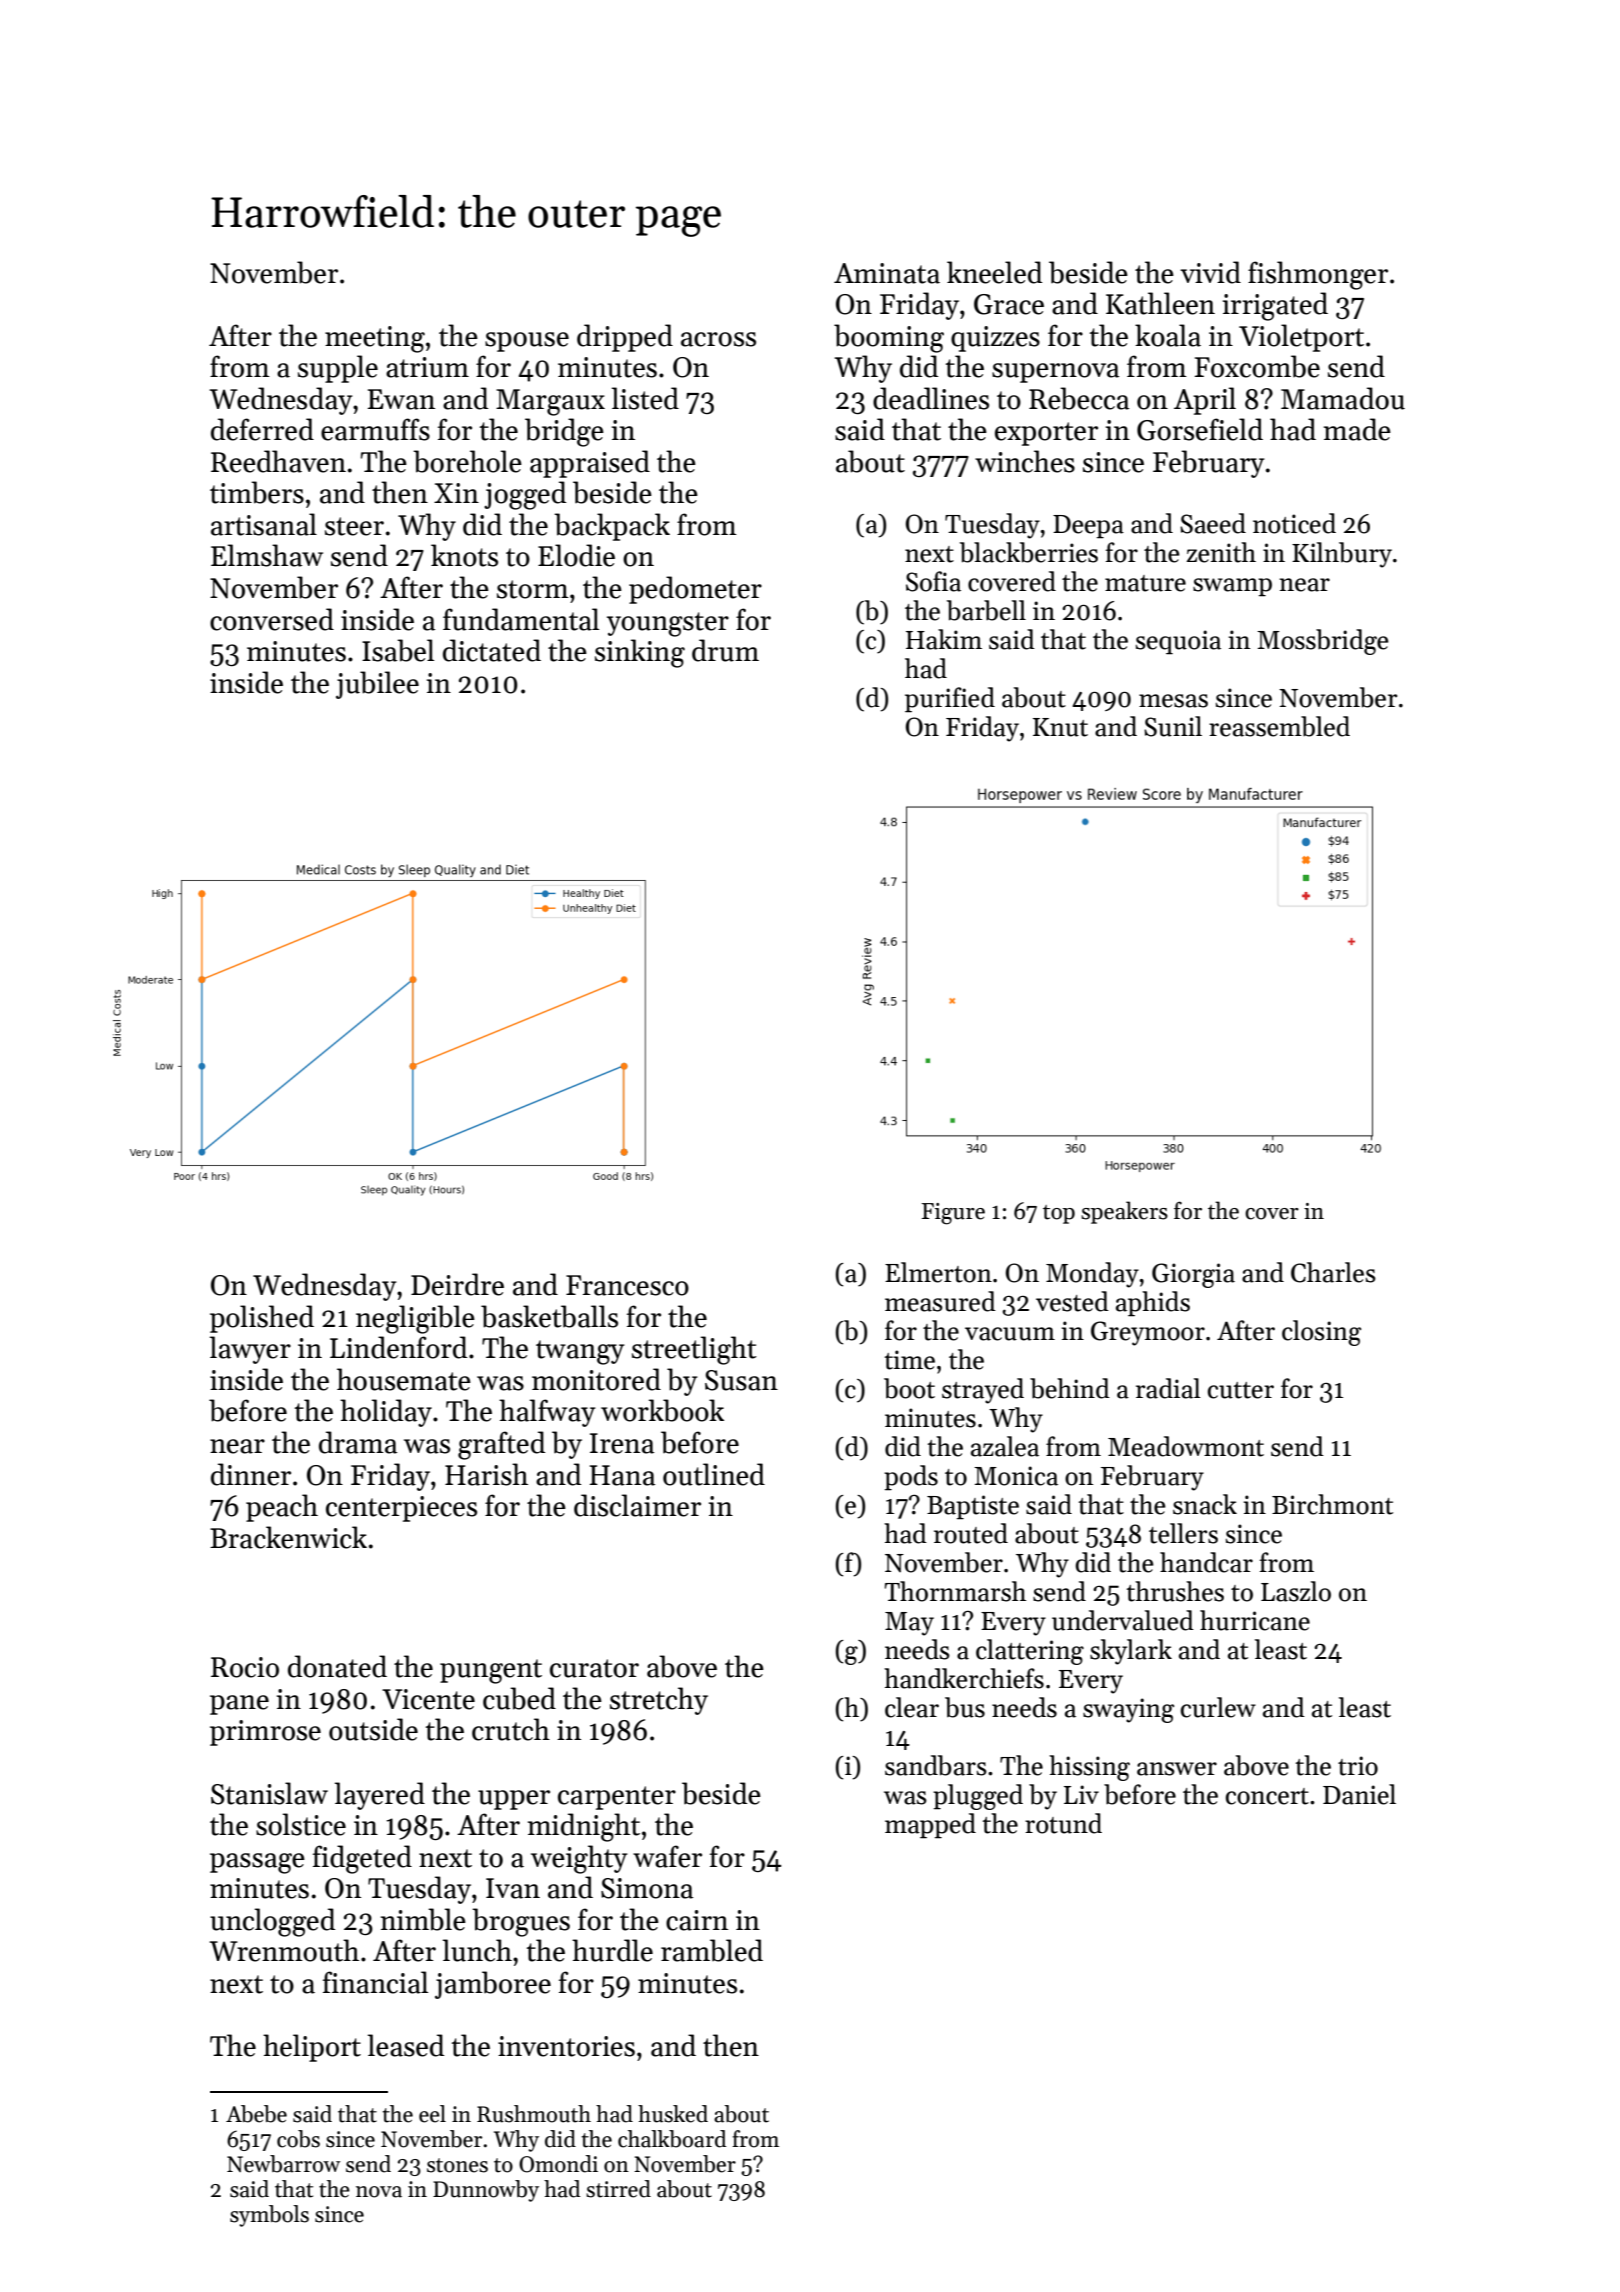 This page has height=2292, width=1620. I want to click on chalkboard, so click(672, 2139).
